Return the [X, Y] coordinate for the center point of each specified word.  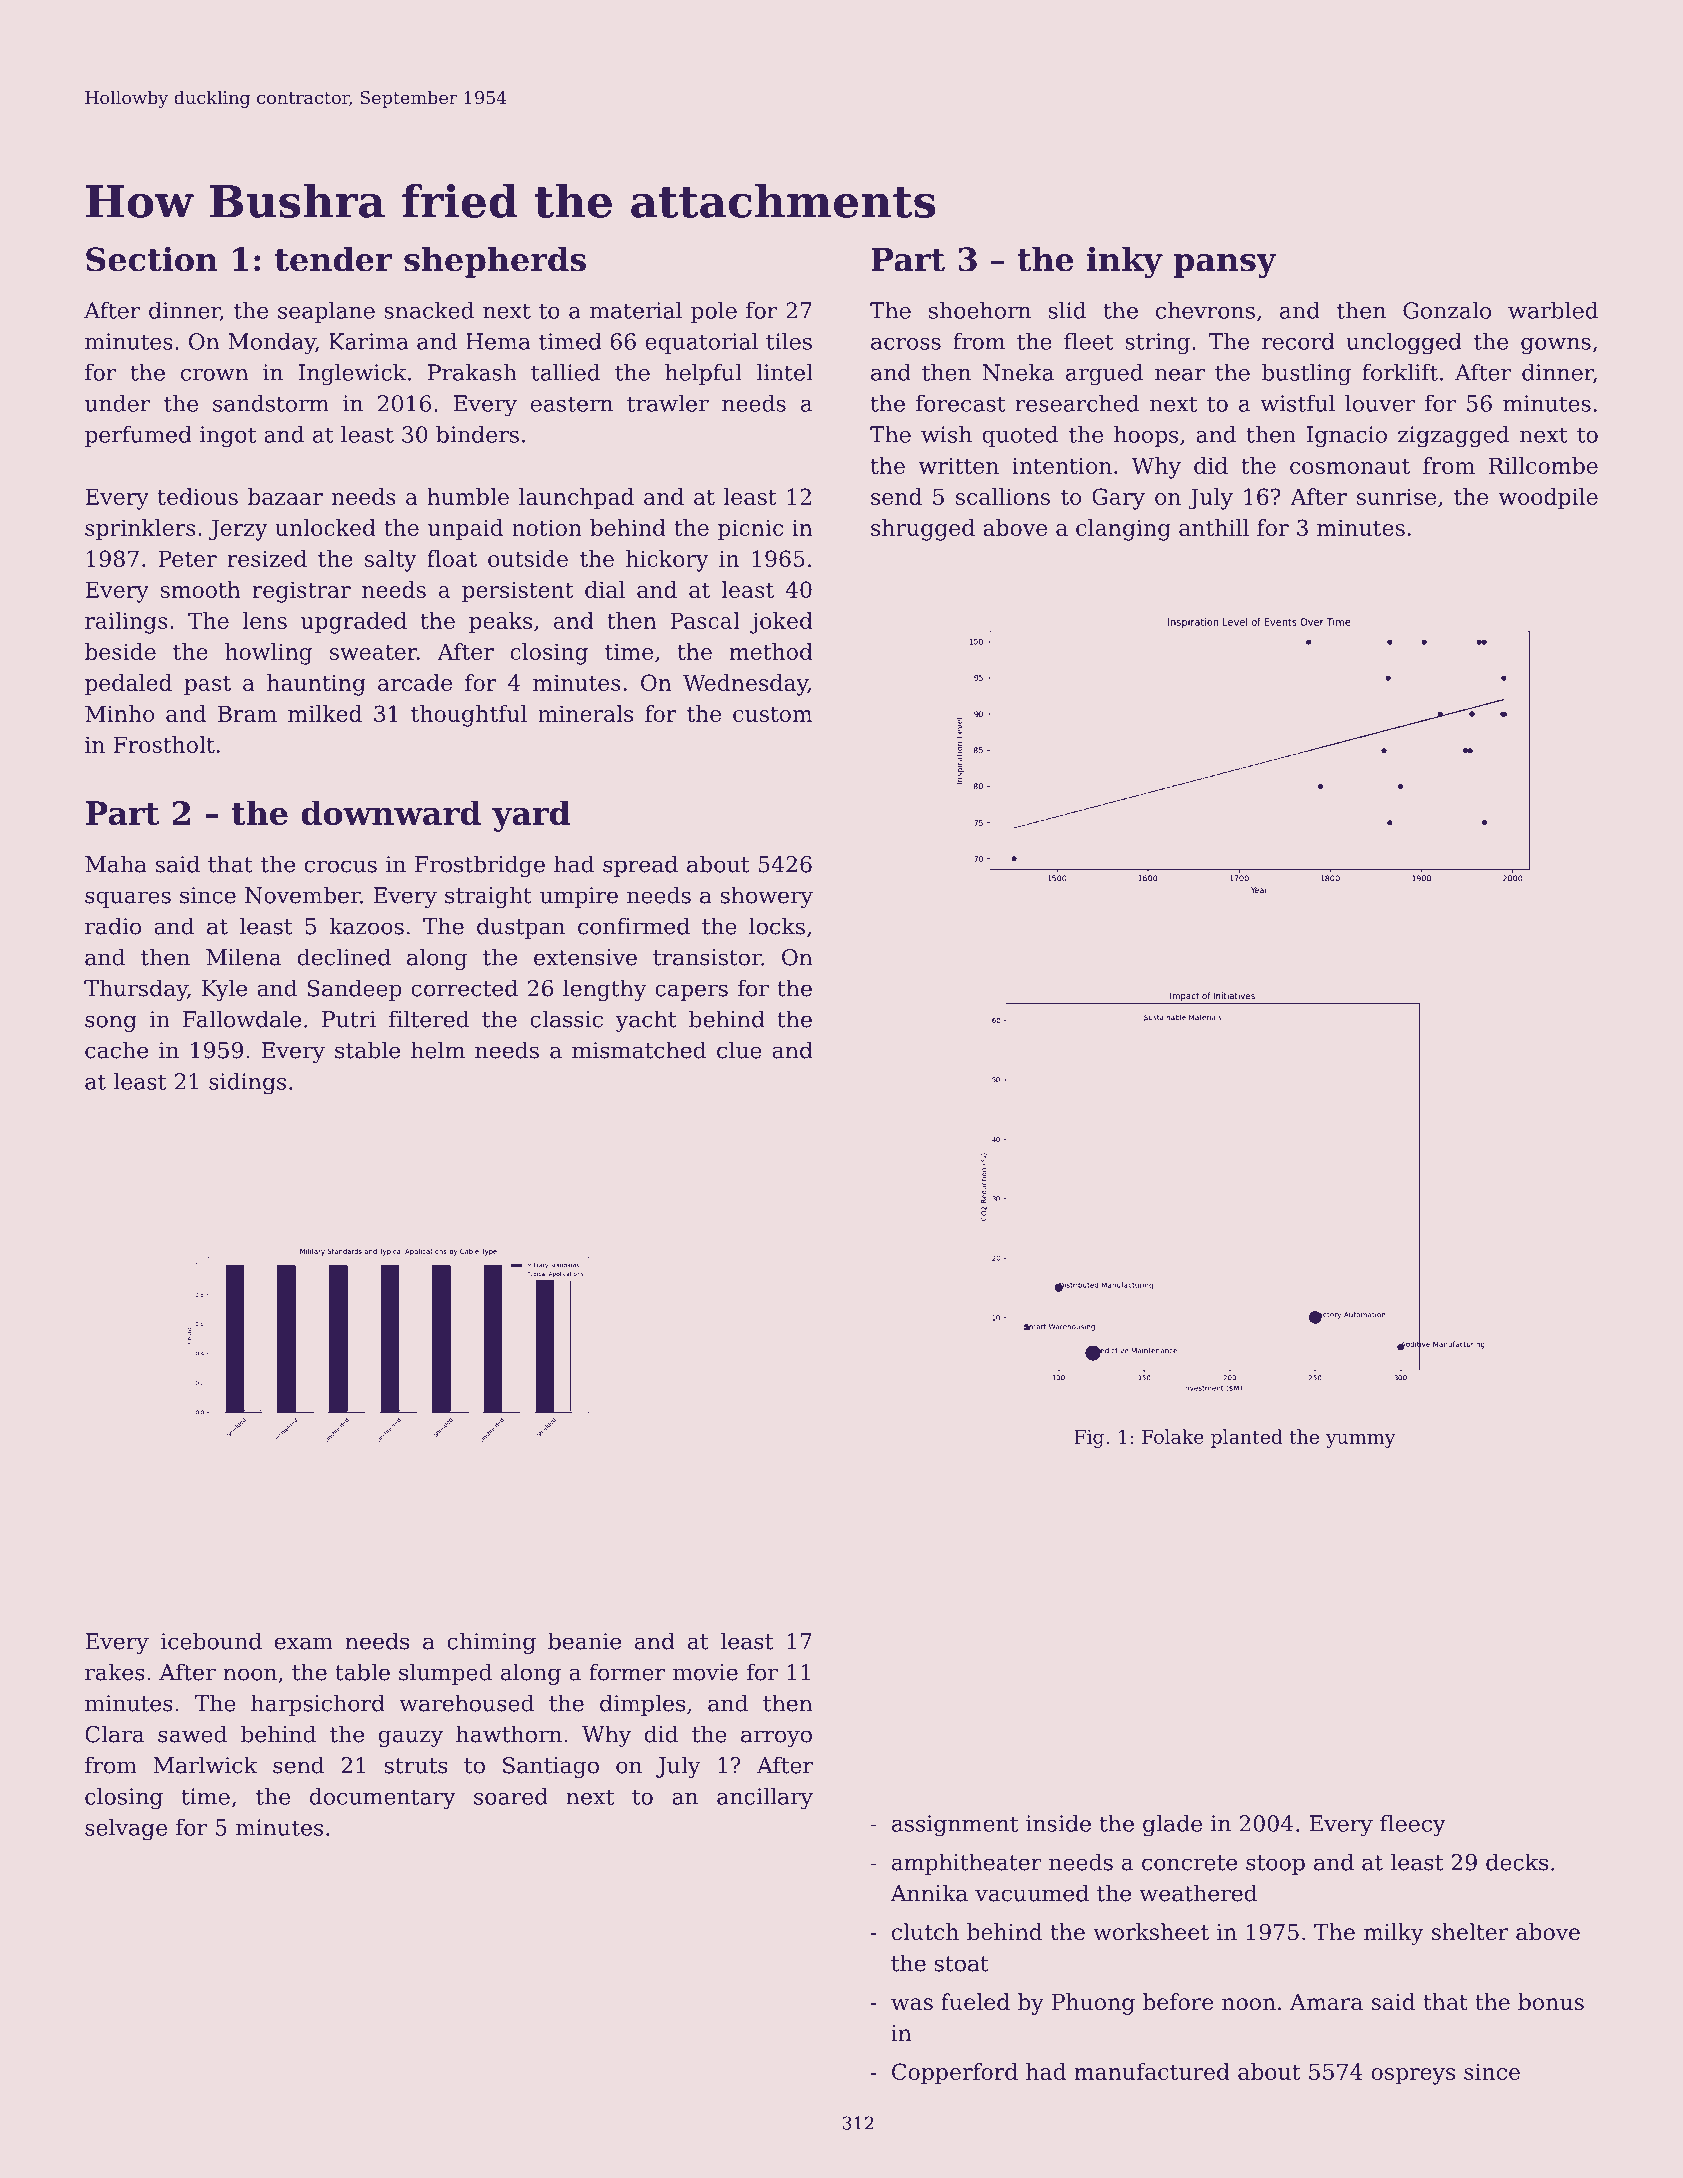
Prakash [472, 372]
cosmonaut [1350, 466]
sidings [247, 1084]
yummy [1361, 1440]
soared [511, 1796]
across [906, 344]
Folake [1173, 1436]
